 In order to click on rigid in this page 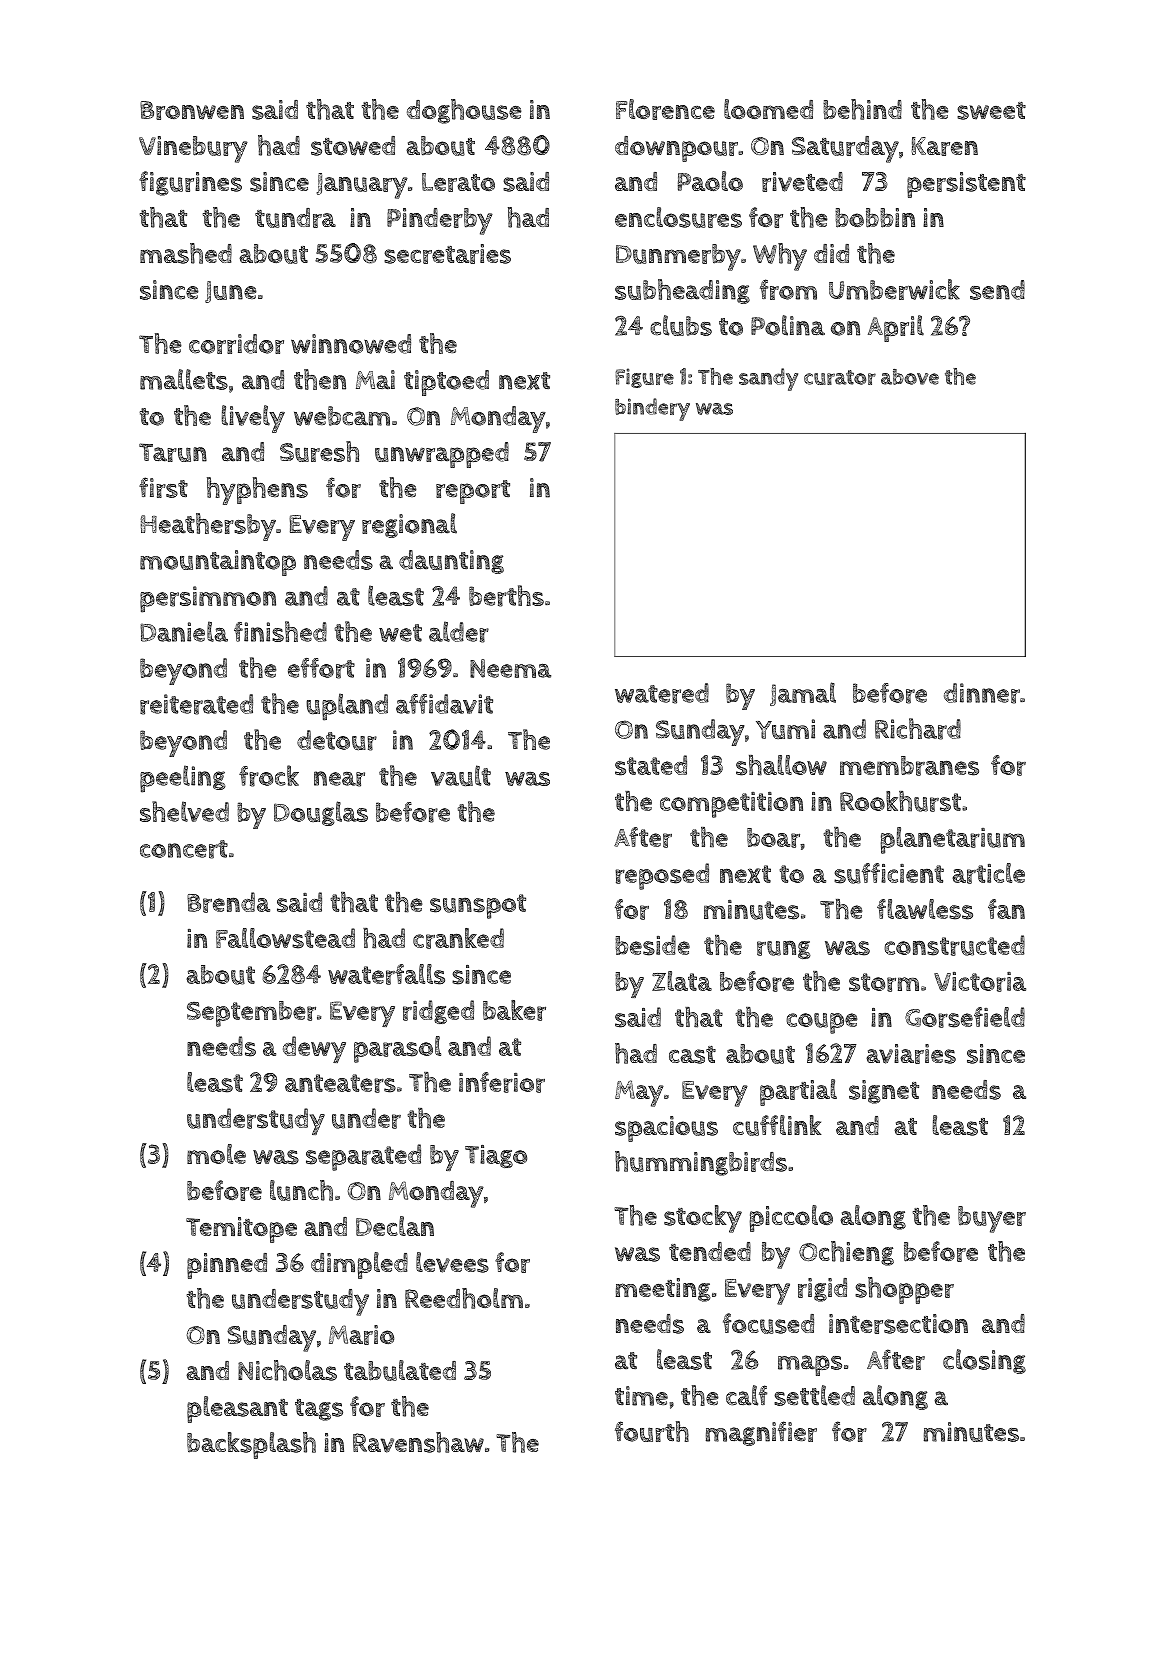, I will do `click(822, 1290)`.
